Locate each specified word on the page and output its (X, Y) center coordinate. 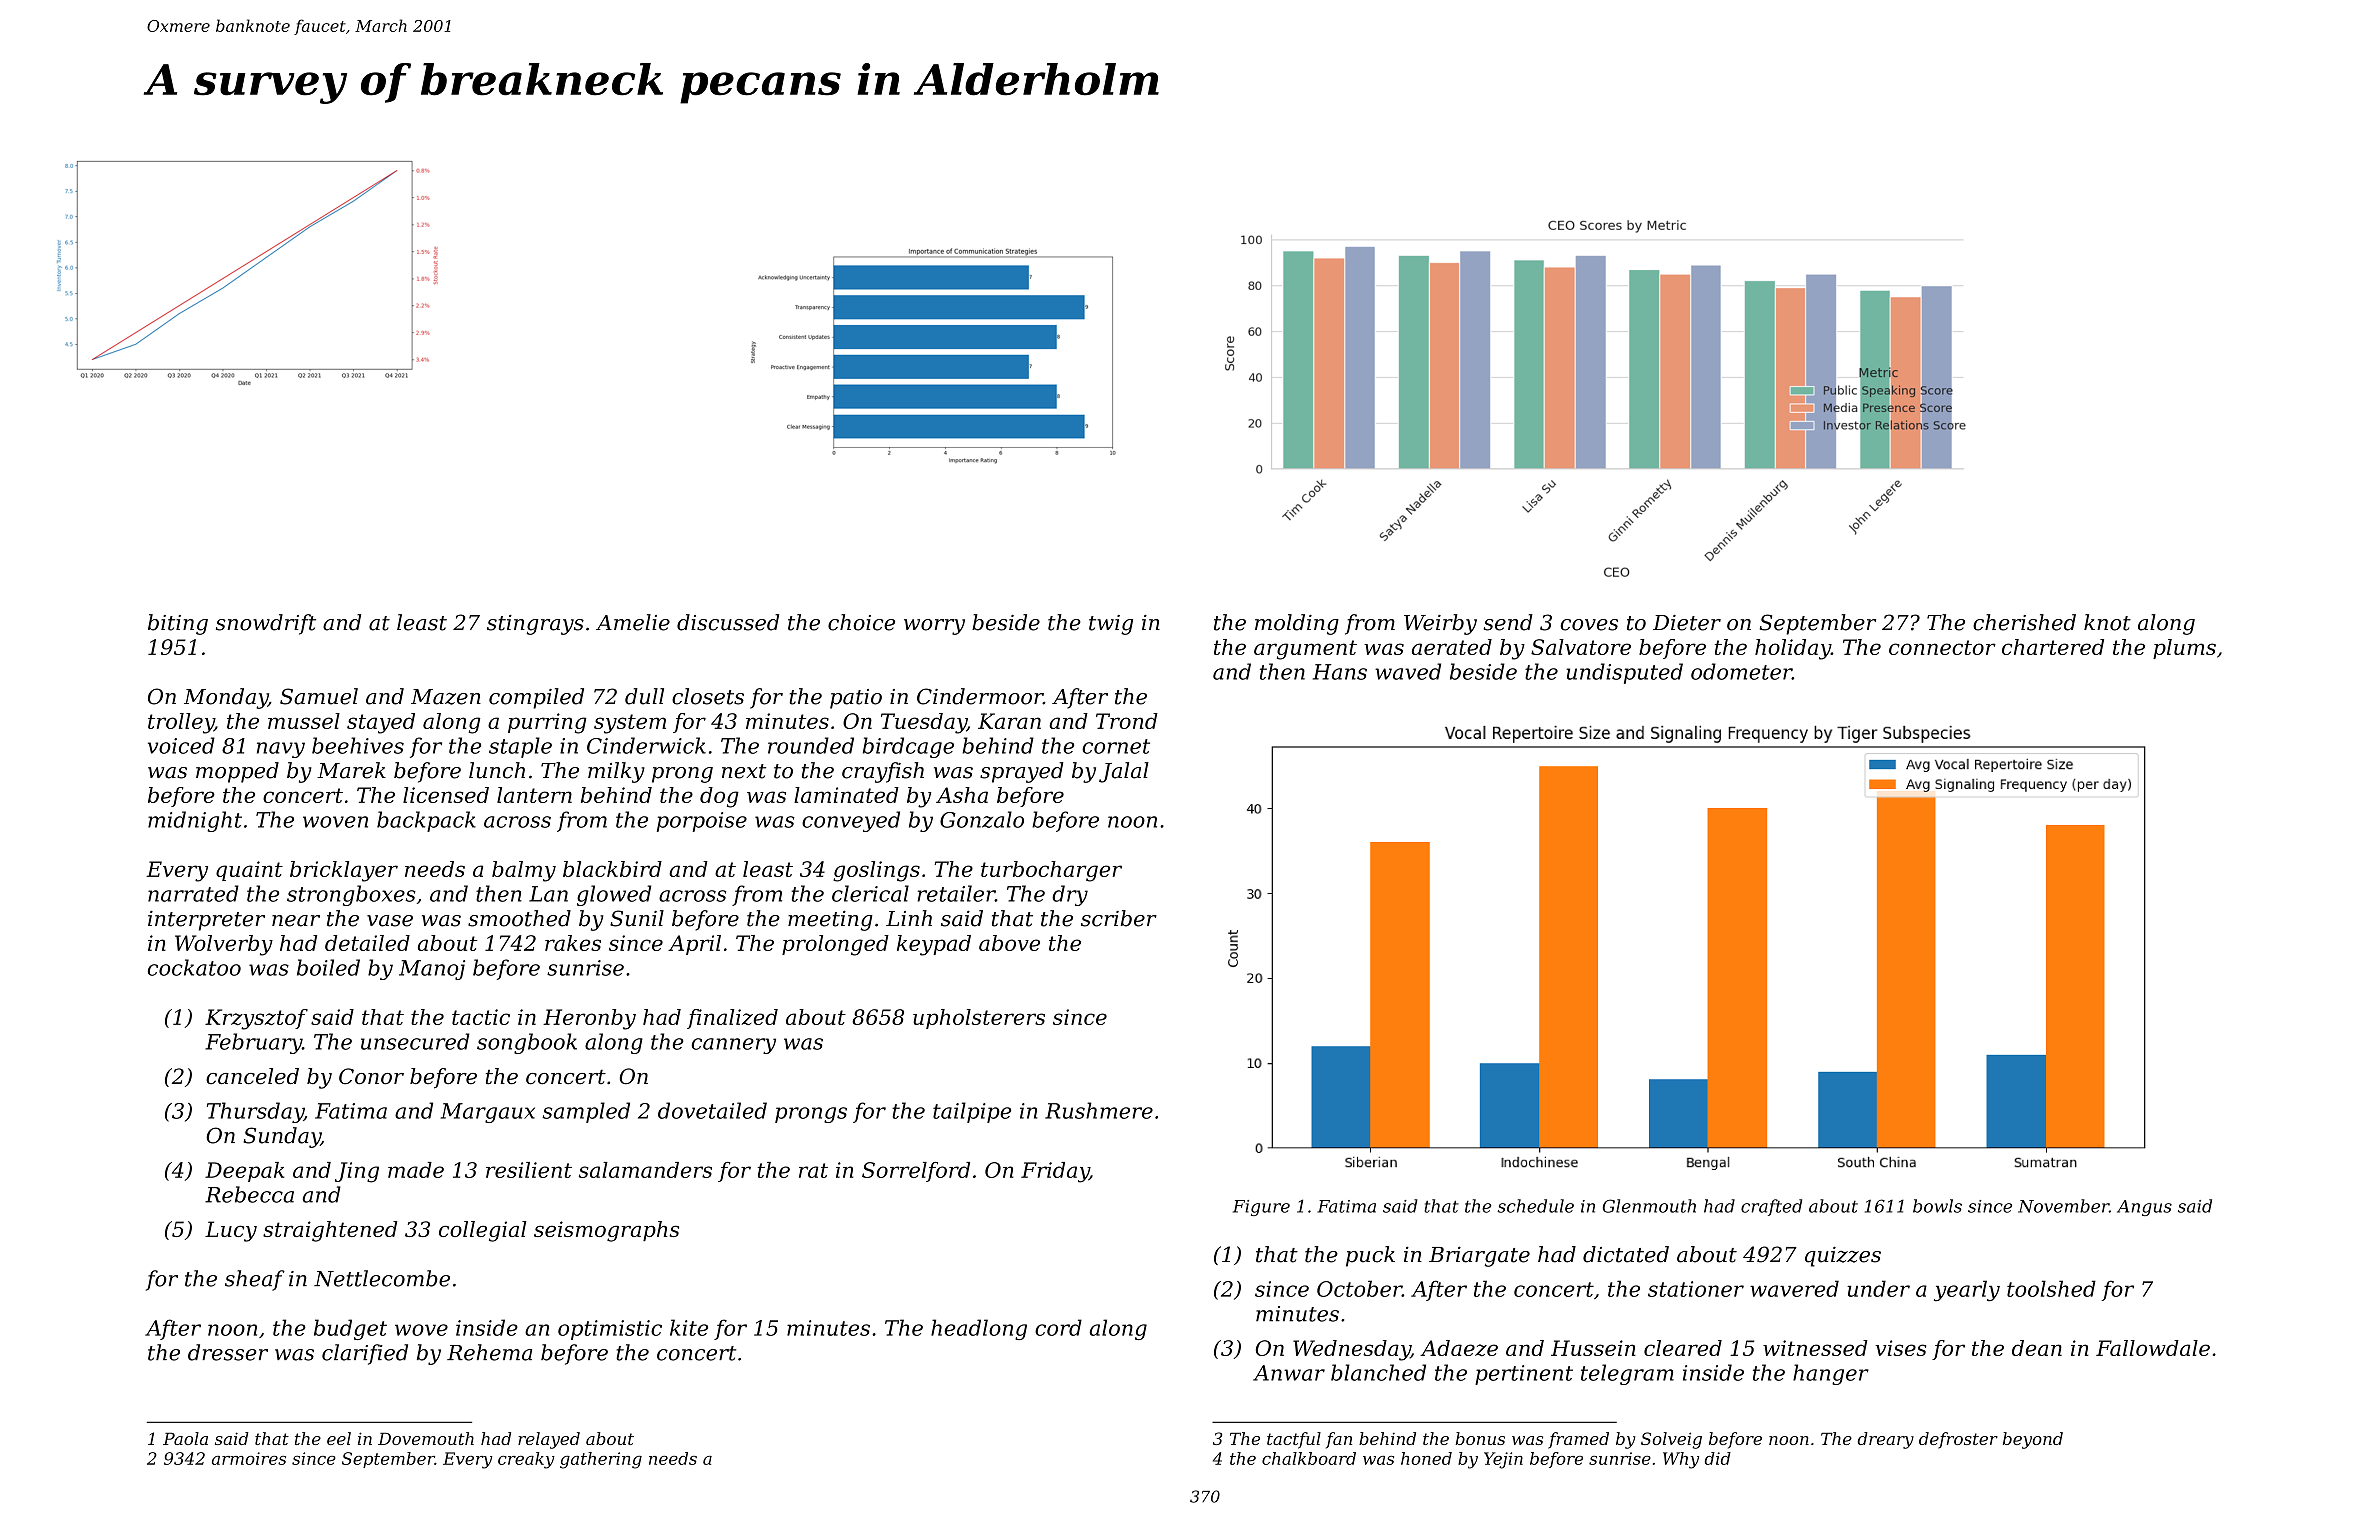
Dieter (1687, 623)
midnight (195, 821)
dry (1070, 895)
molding (1297, 624)
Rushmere (1099, 1110)
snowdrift (266, 624)
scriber (1119, 918)
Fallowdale (2153, 1348)
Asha (962, 795)
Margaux (488, 1113)
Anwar (1289, 1373)
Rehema (489, 1352)
